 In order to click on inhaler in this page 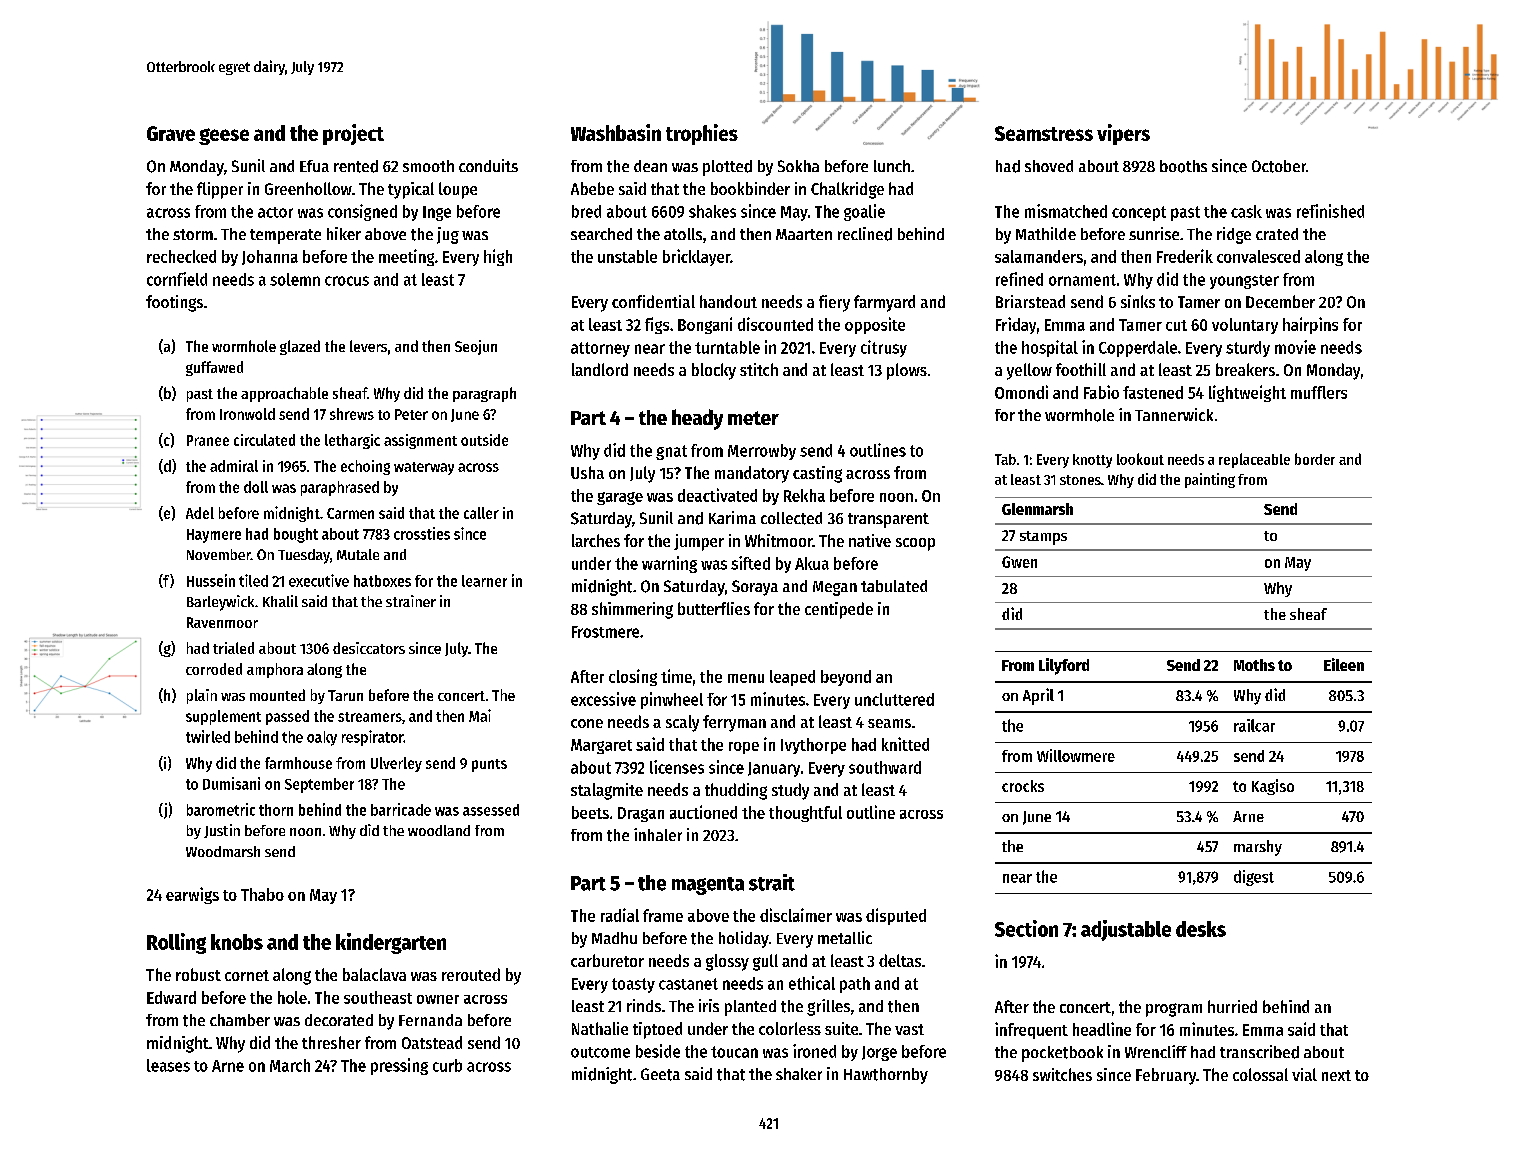, I will do `click(658, 834)`.
